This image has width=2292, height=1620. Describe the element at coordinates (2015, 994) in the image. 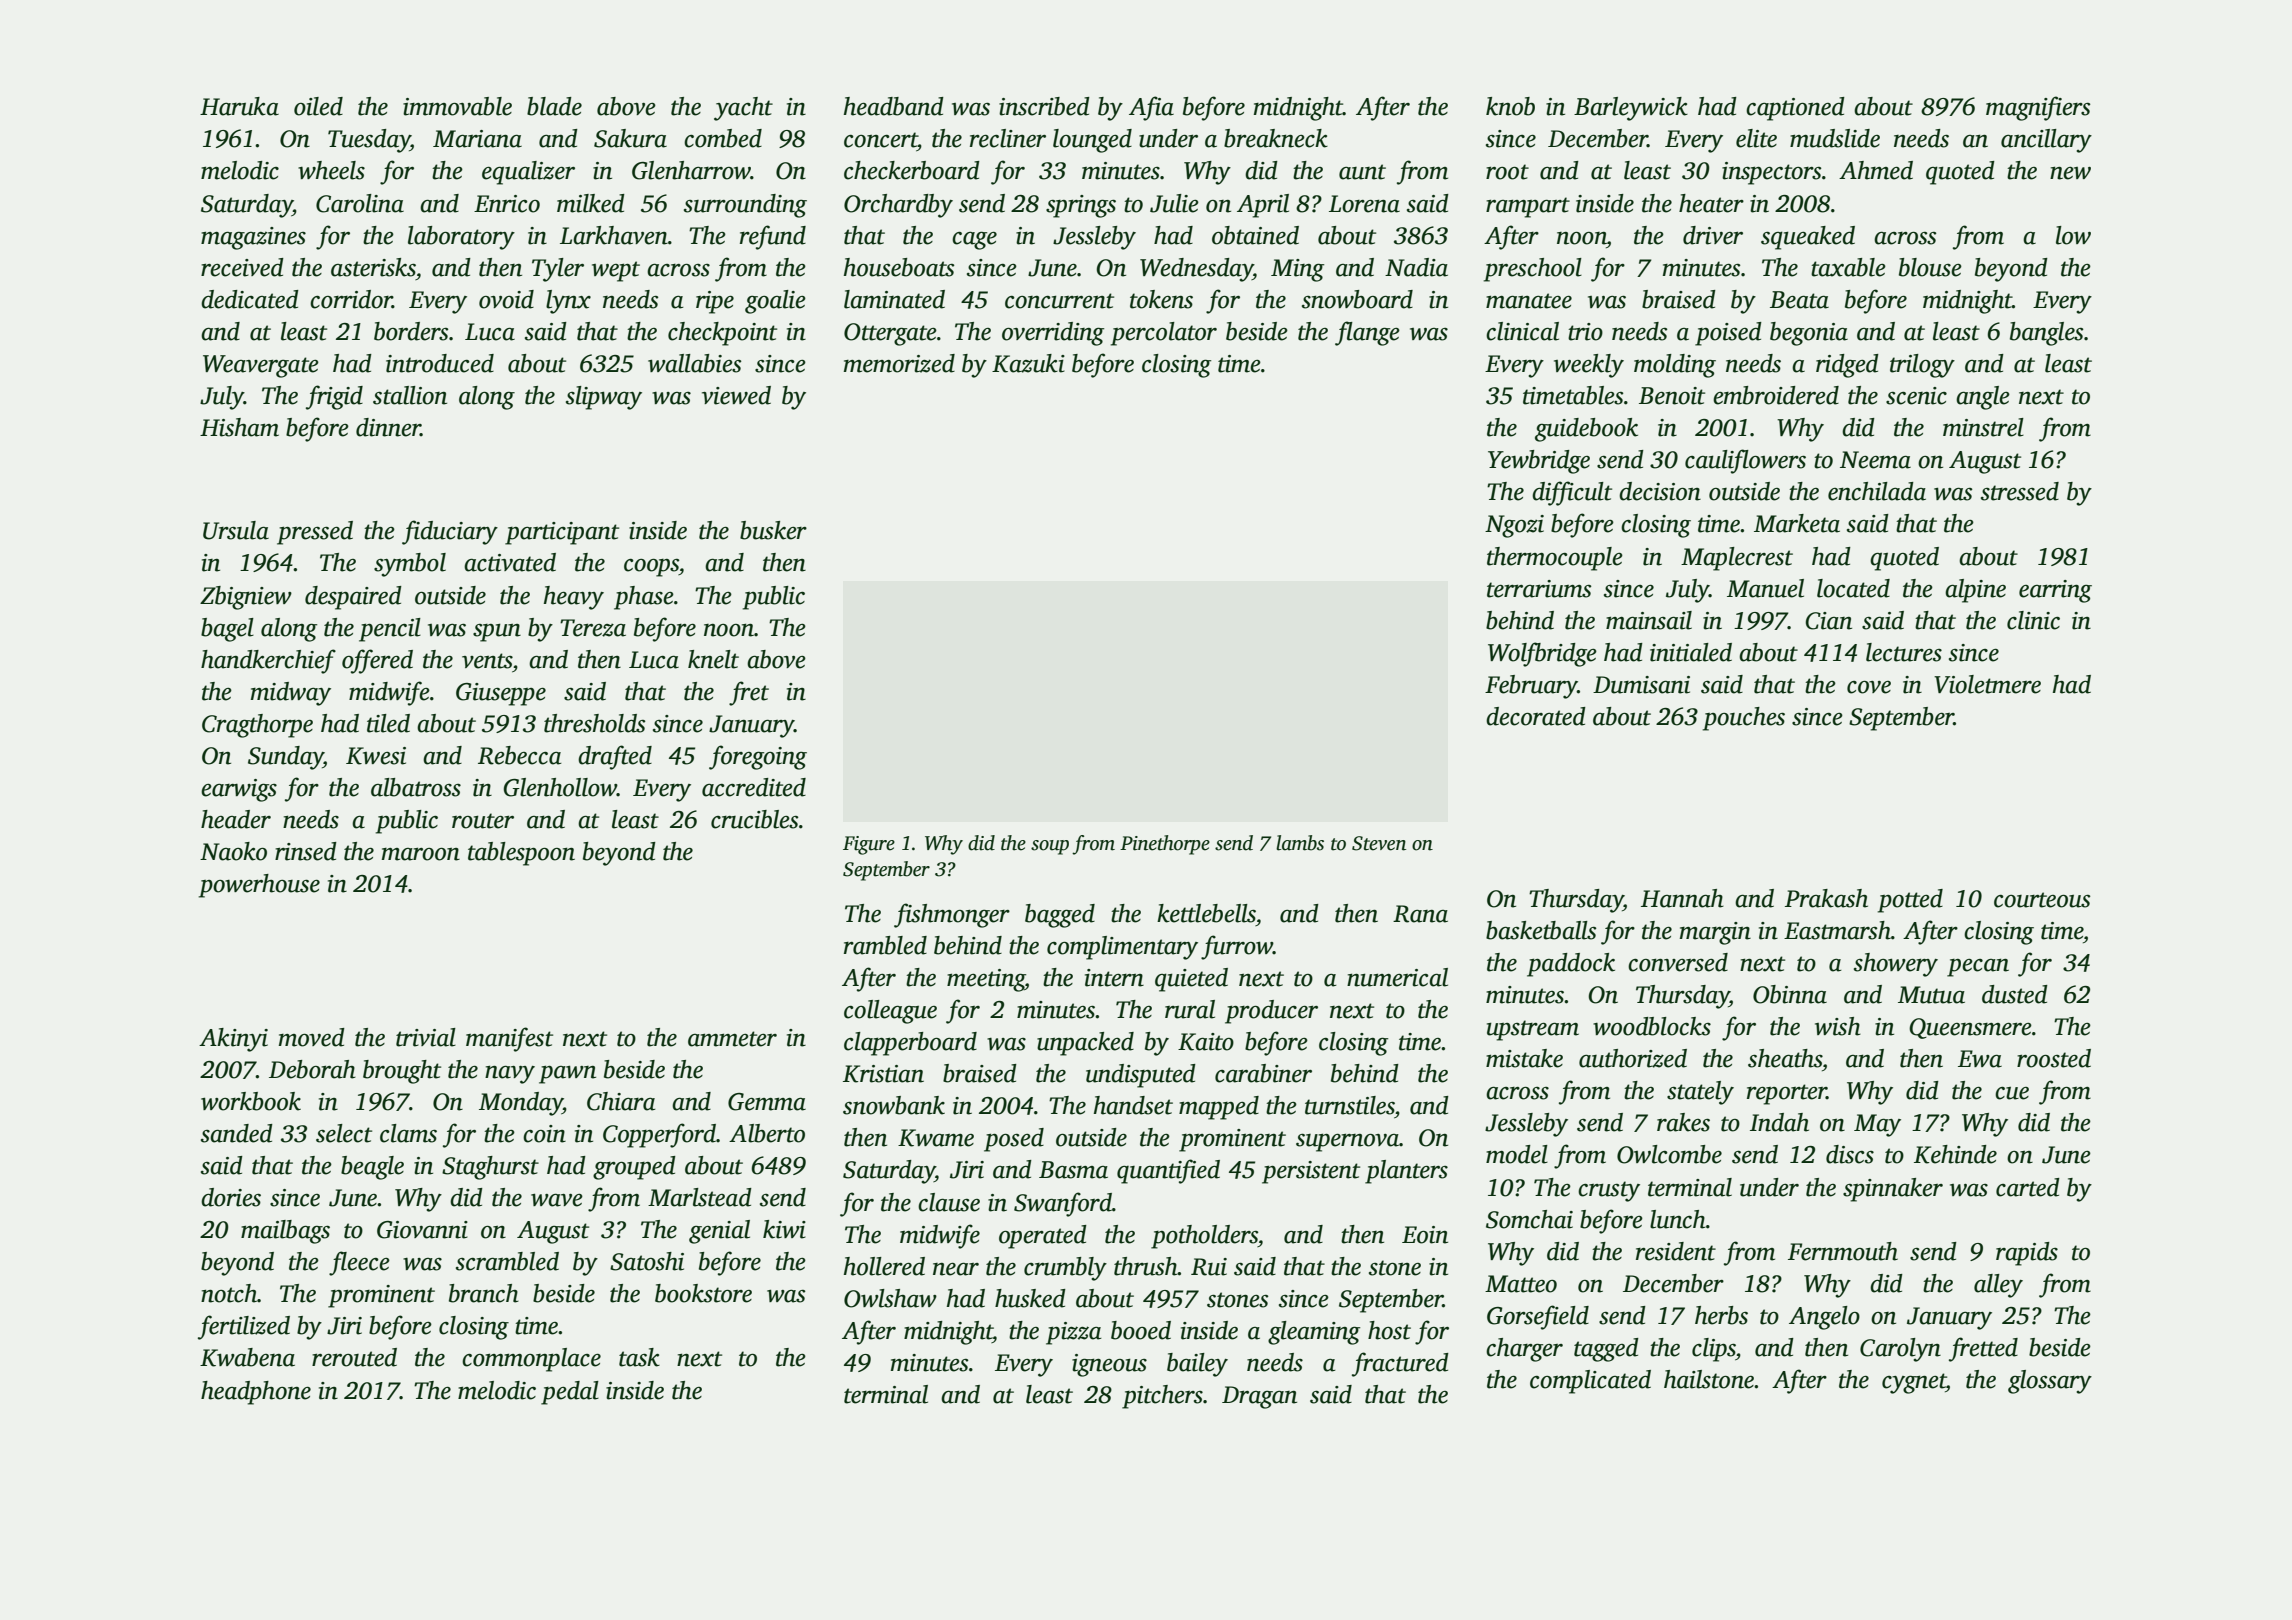

I see `dusted` at that location.
